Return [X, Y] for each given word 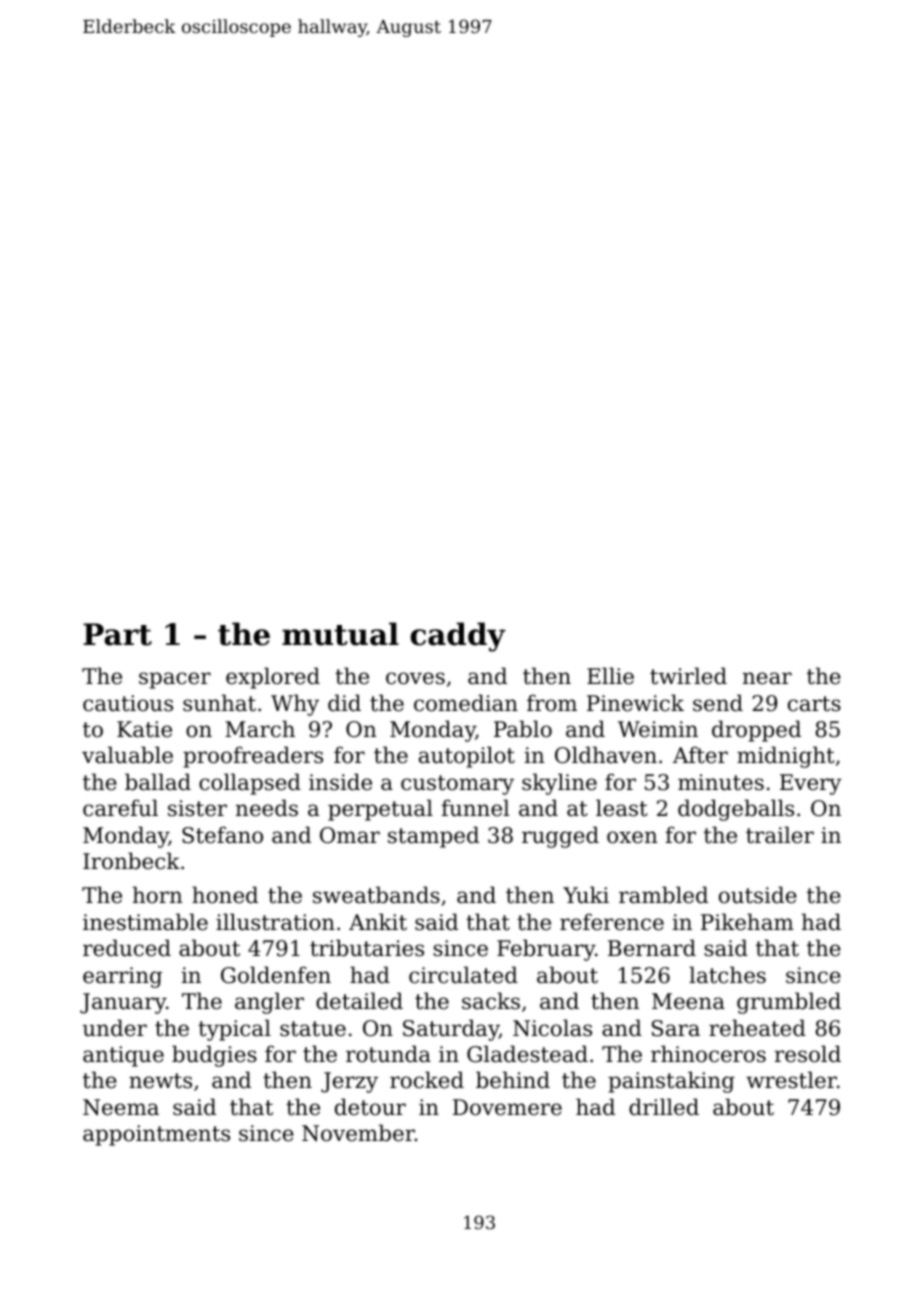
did [344, 703]
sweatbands [376, 895]
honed [225, 895]
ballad [158, 782]
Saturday [451, 1030]
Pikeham [747, 922]
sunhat [219, 703]
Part [117, 634]
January [123, 1003]
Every [811, 784]
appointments [156, 1135]
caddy [458, 637]
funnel [475, 808]
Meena [688, 1001]
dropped [756, 731]
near [767, 678]
